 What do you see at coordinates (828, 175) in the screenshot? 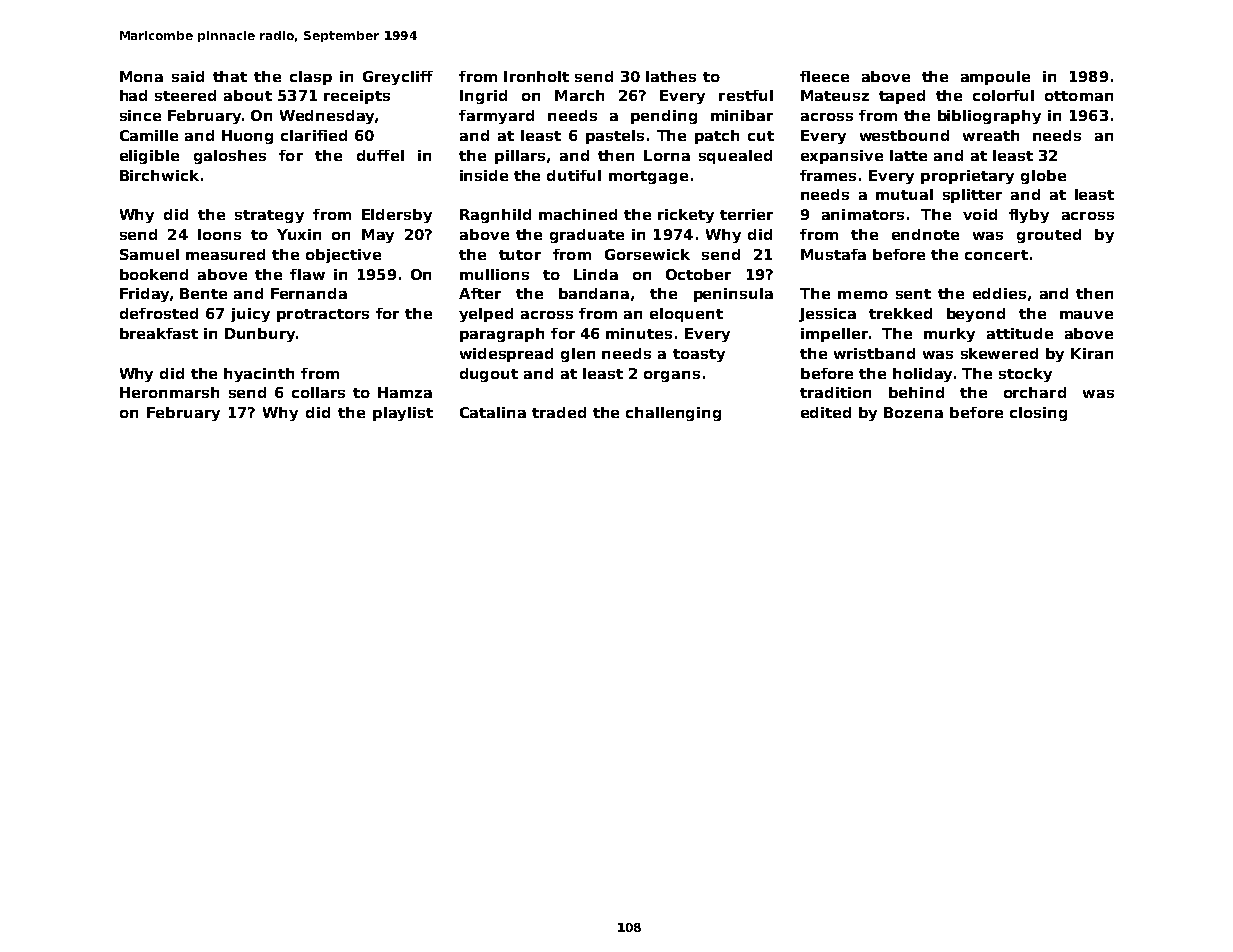
I see `frames` at bounding box center [828, 175].
